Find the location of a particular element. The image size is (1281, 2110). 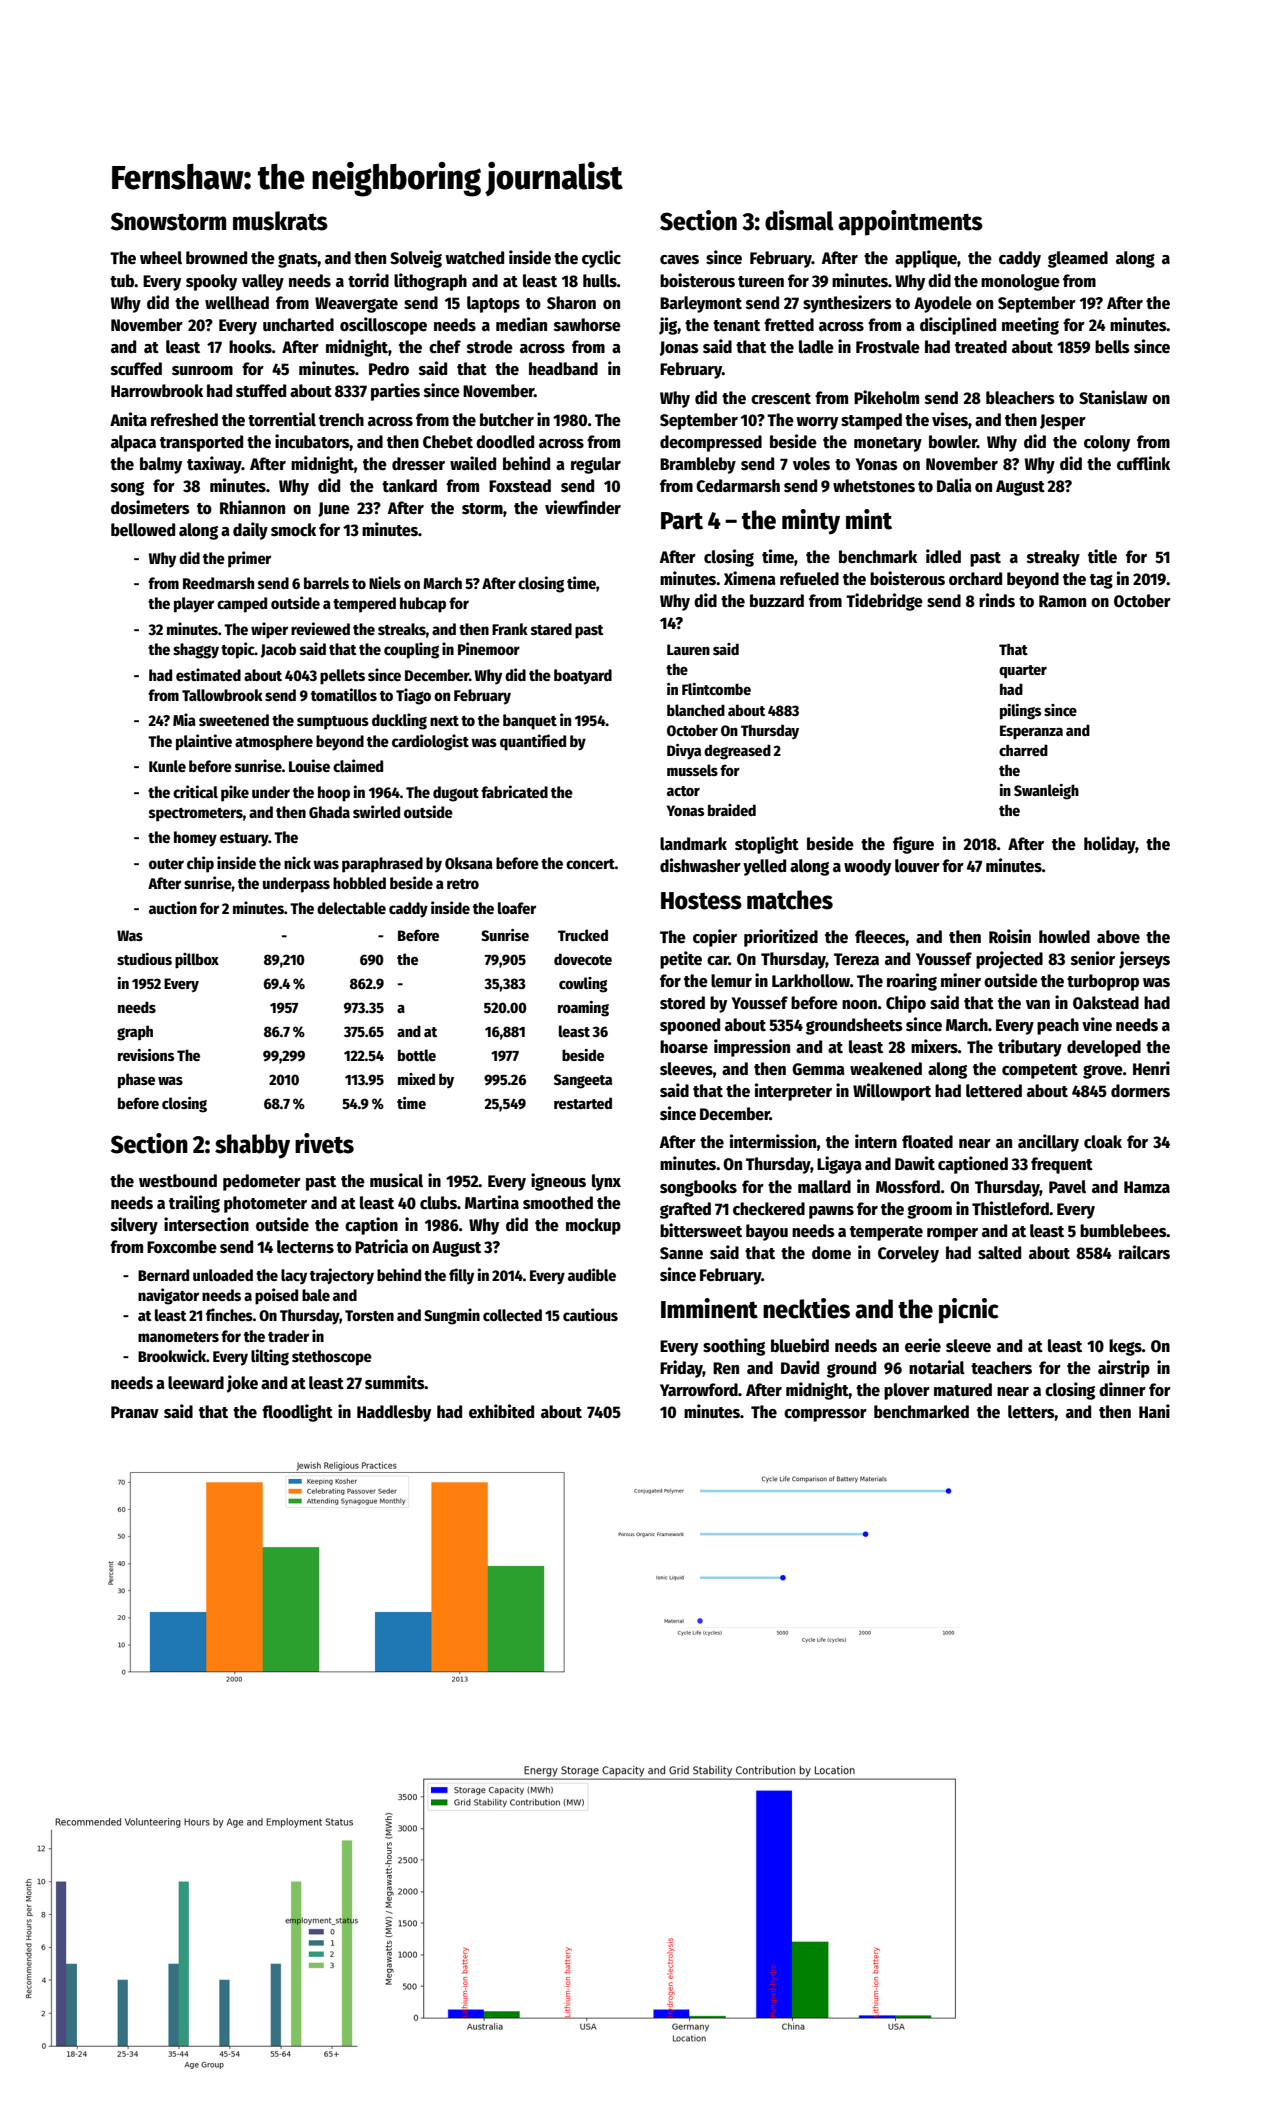

bottle is located at coordinates (417, 1055).
